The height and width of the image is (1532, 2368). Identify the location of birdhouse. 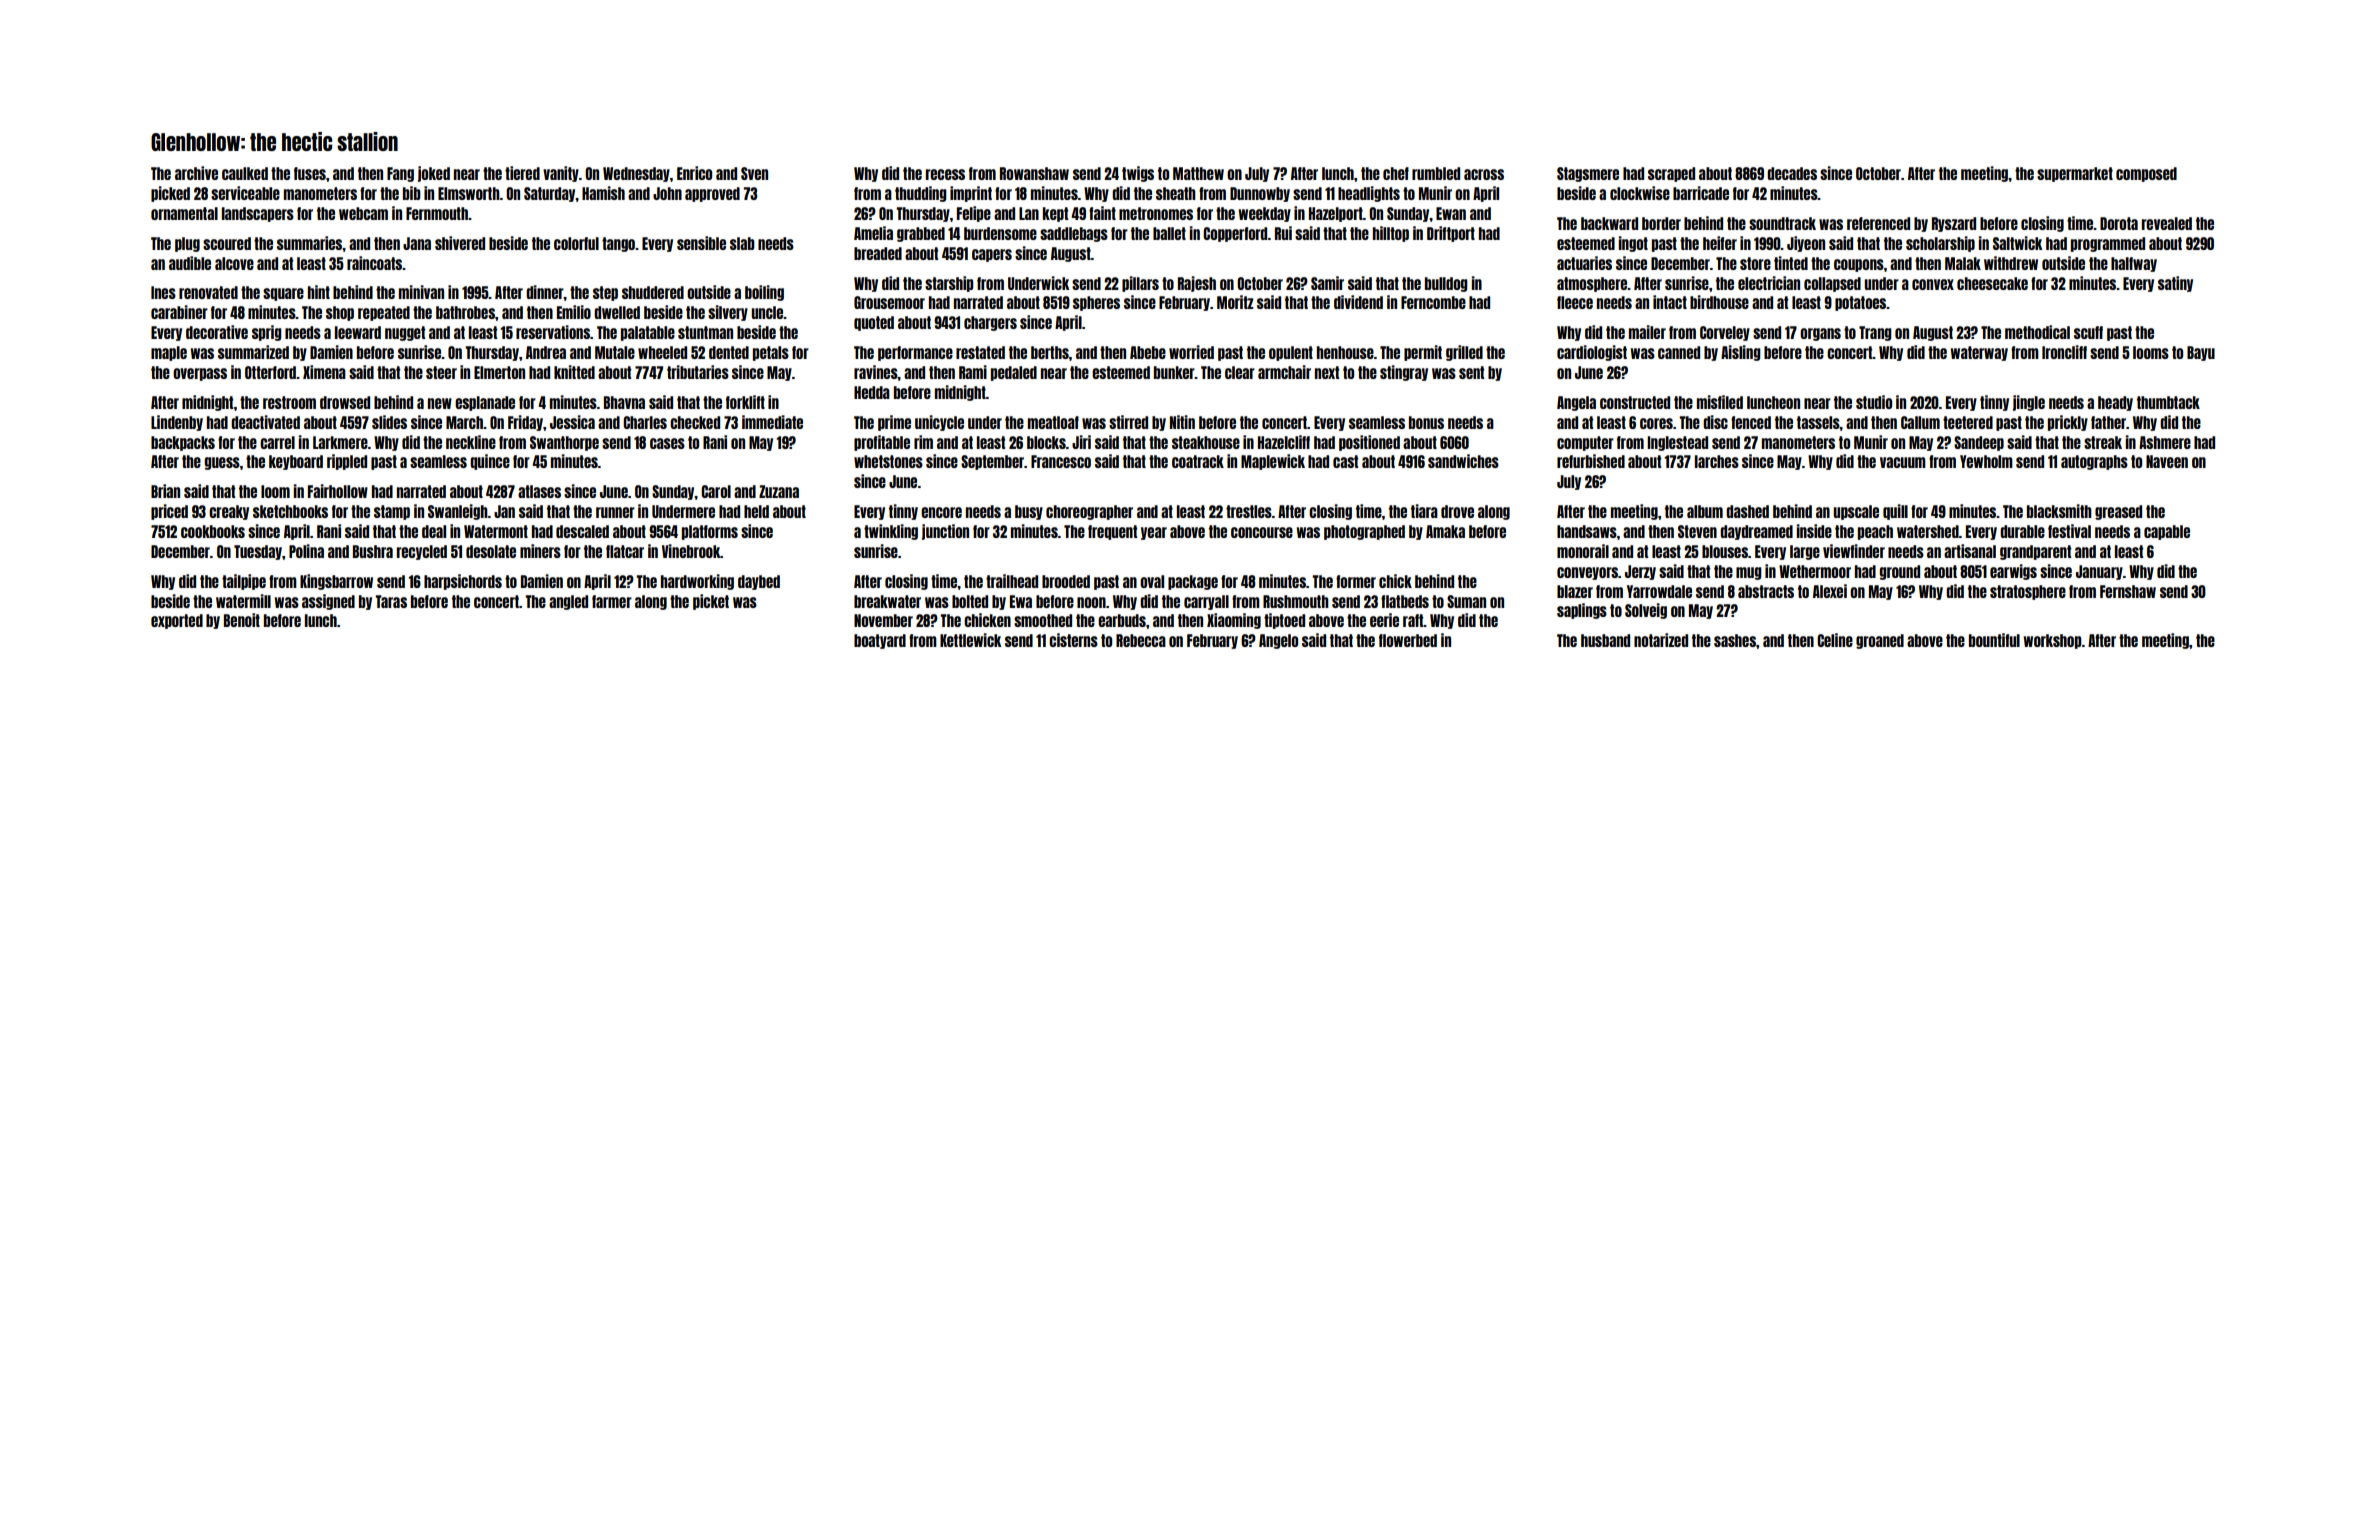
(1719, 302).
